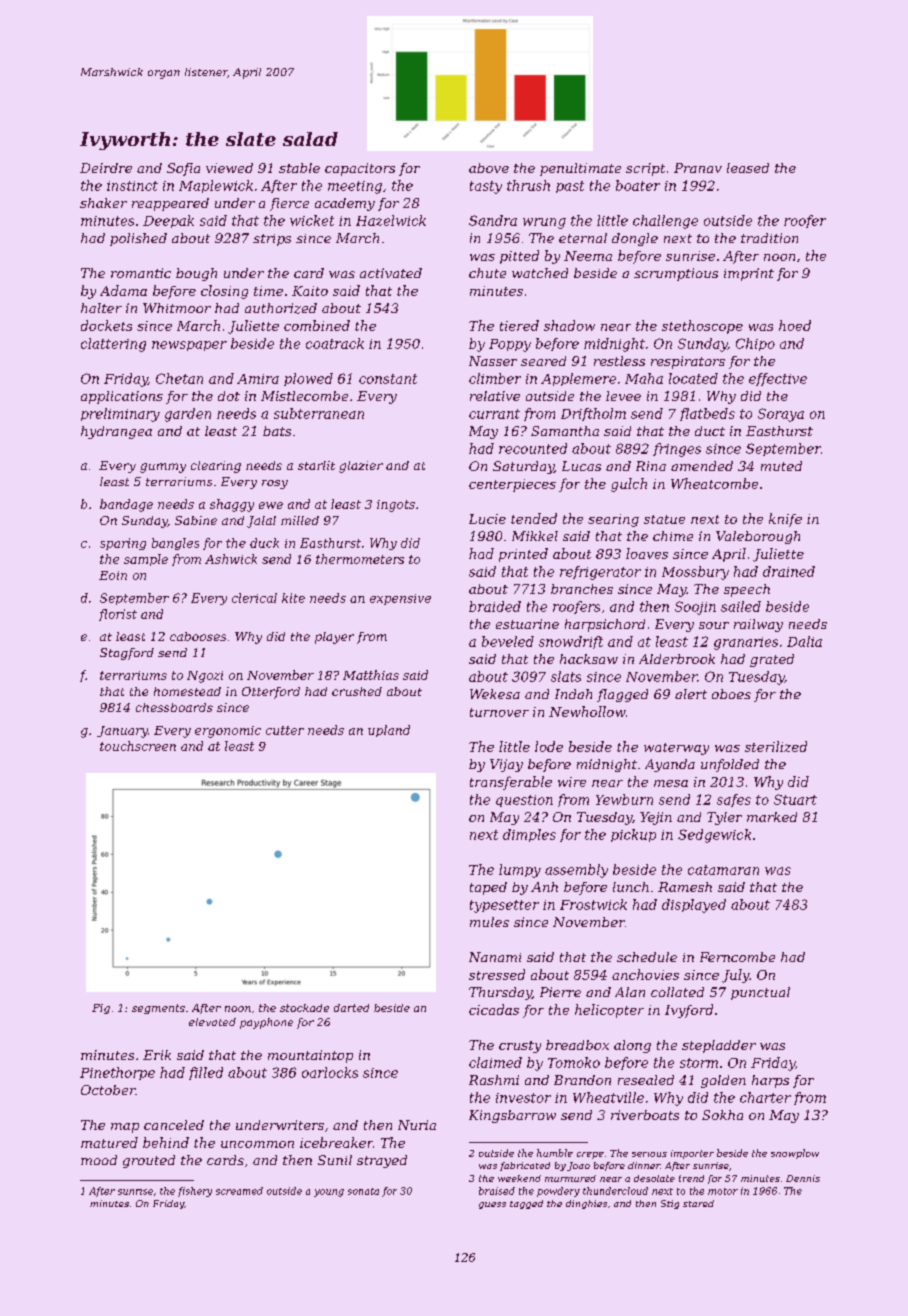 The width and height of the image is (908, 1316). Describe the element at coordinates (698, 168) in the image. I see `Pranav` at that location.
